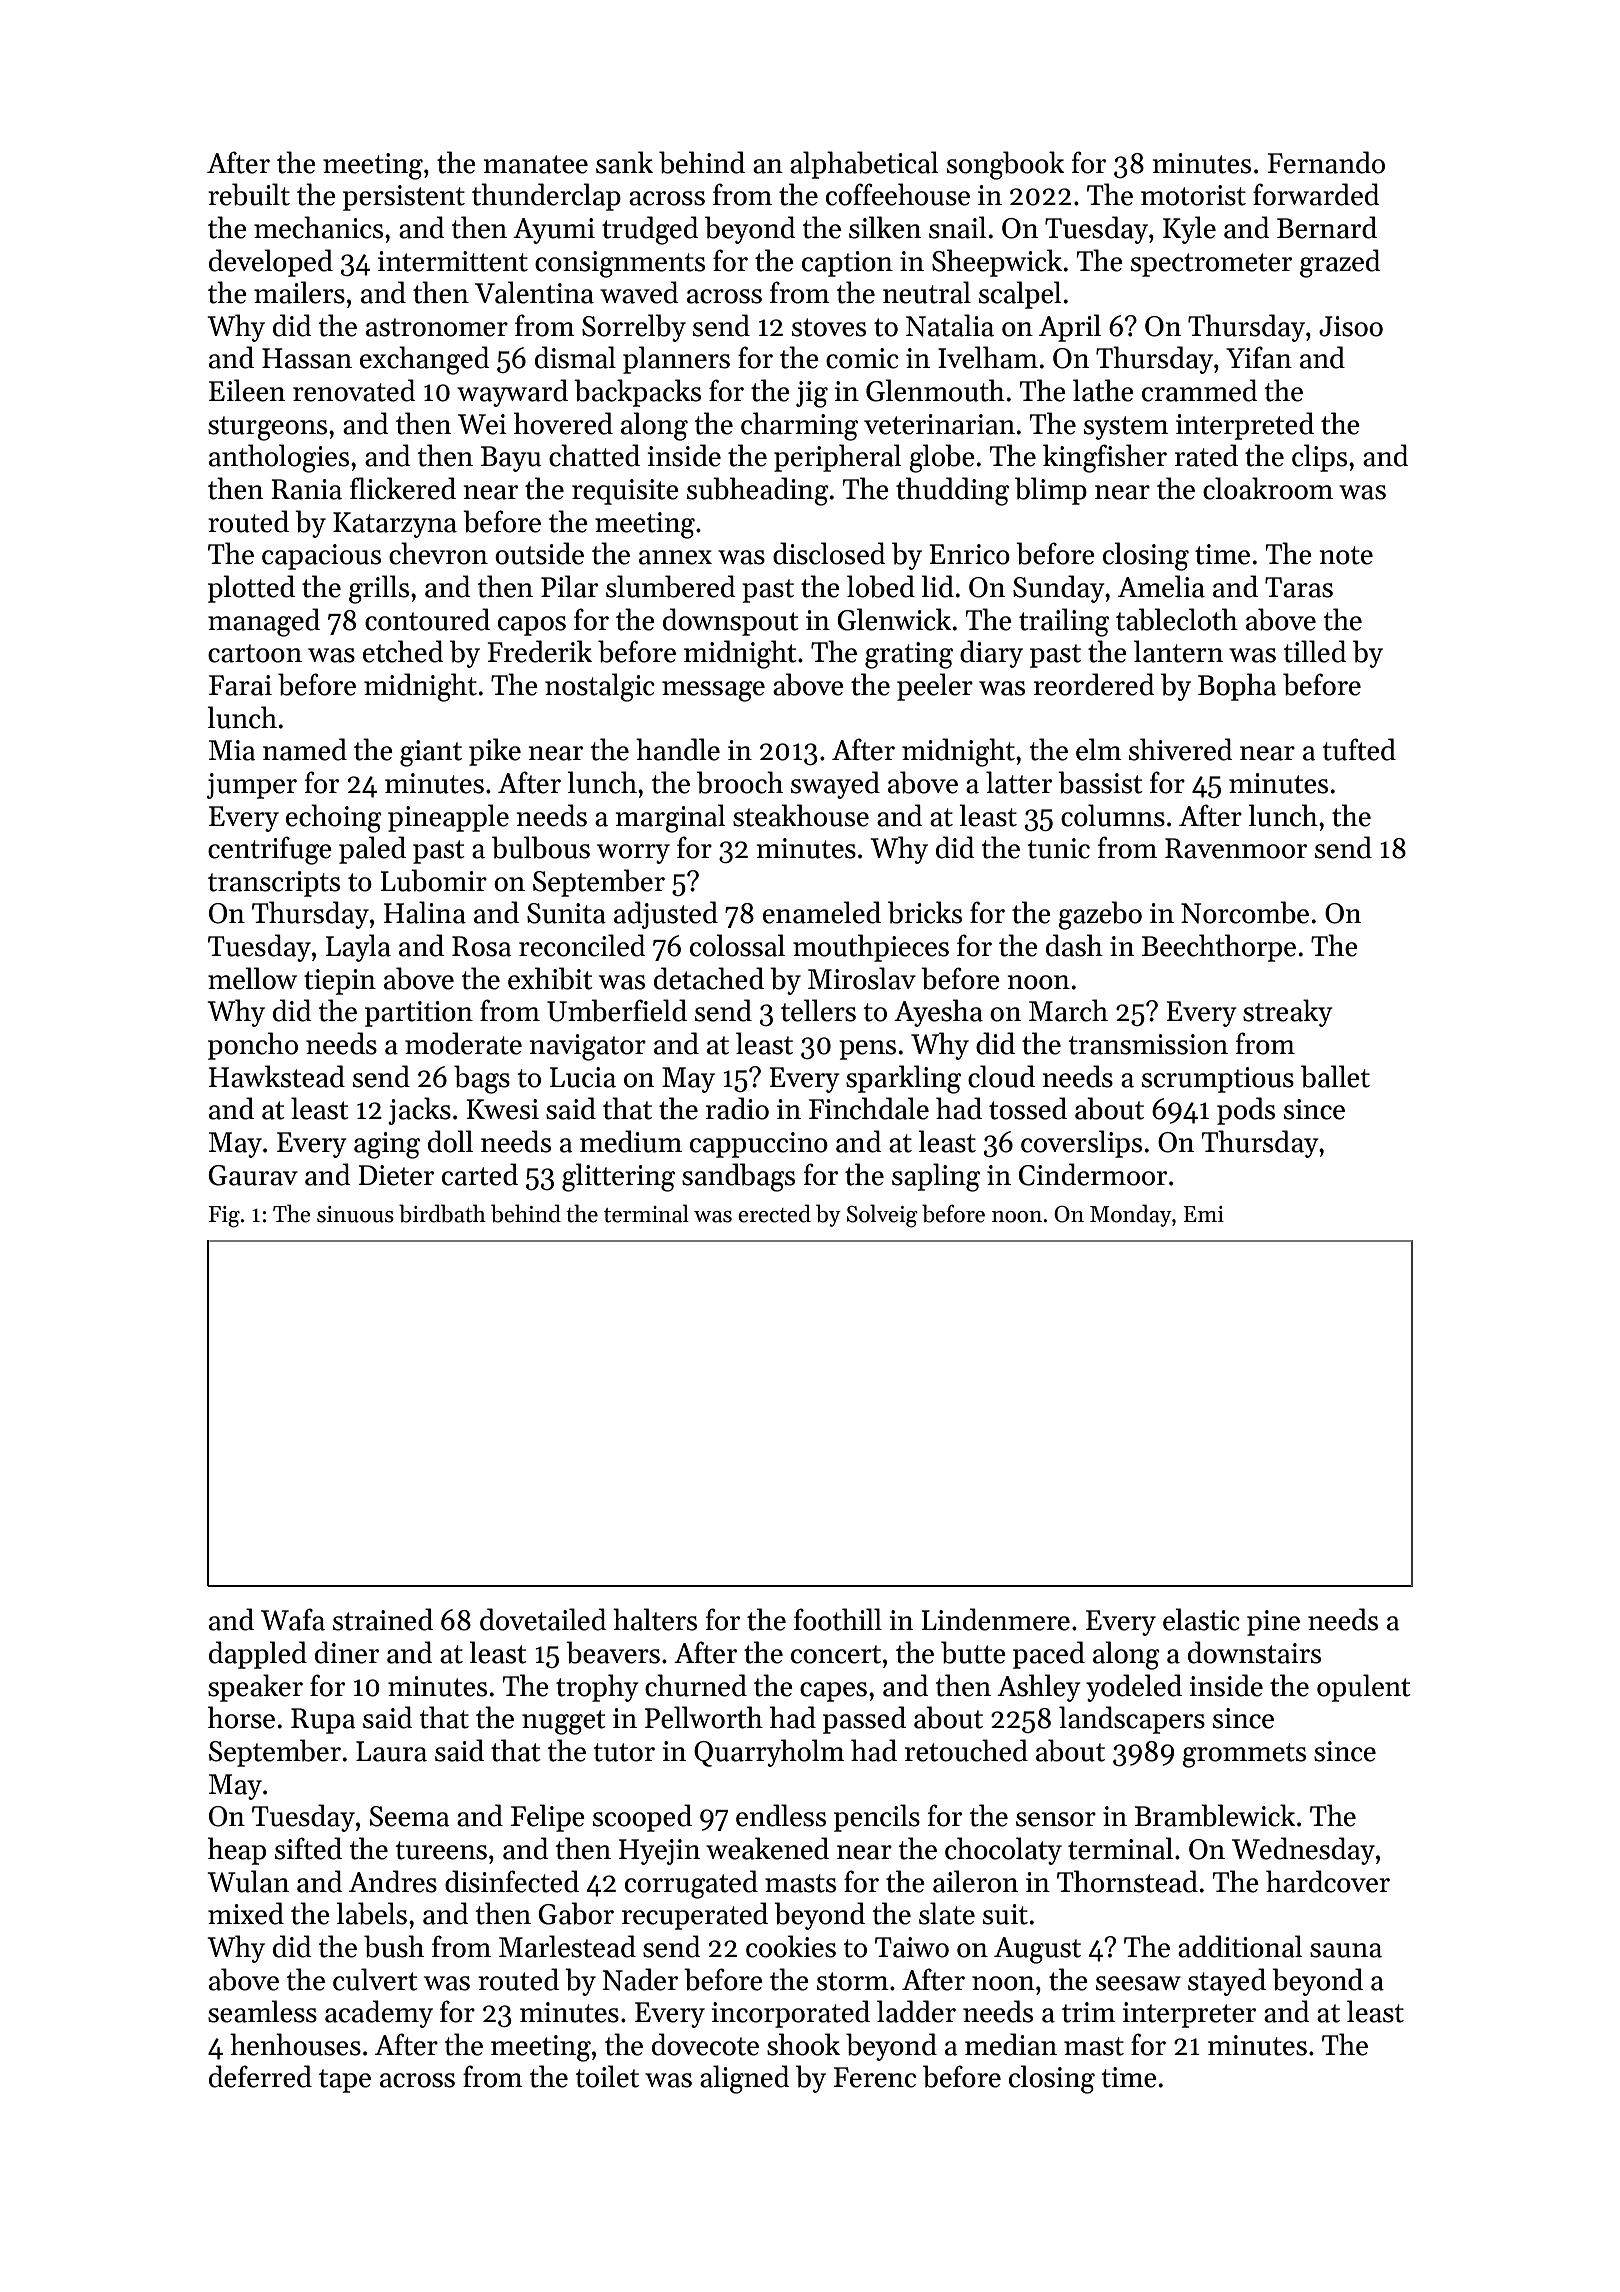 This screenshot has width=1620, height=2292. I want to click on shivered, so click(1180, 749).
